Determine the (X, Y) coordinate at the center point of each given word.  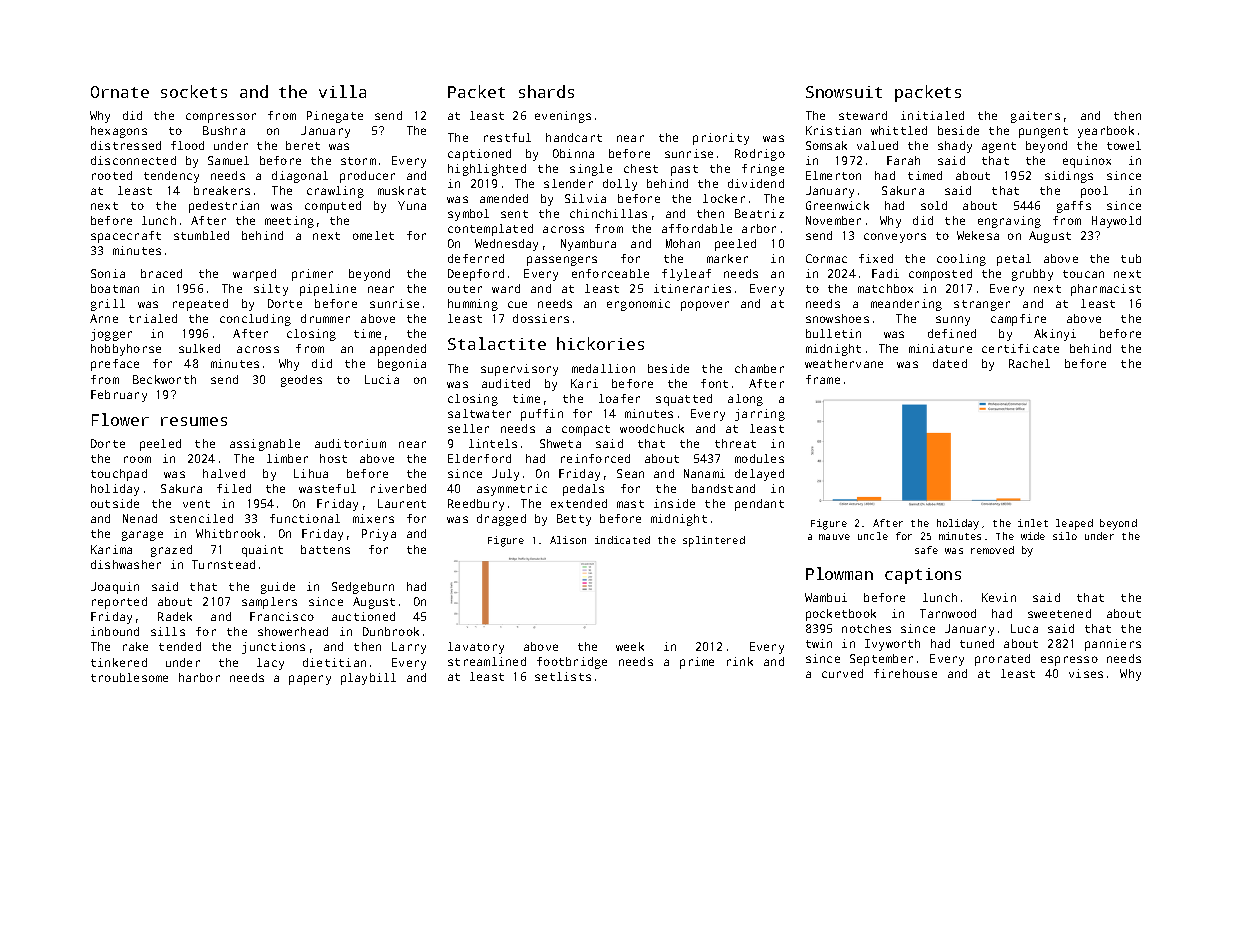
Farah (903, 160)
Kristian (833, 130)
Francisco (282, 616)
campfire (1018, 320)
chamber (759, 368)
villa (342, 91)
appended (398, 350)
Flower (120, 419)
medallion (603, 368)
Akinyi (1055, 335)
